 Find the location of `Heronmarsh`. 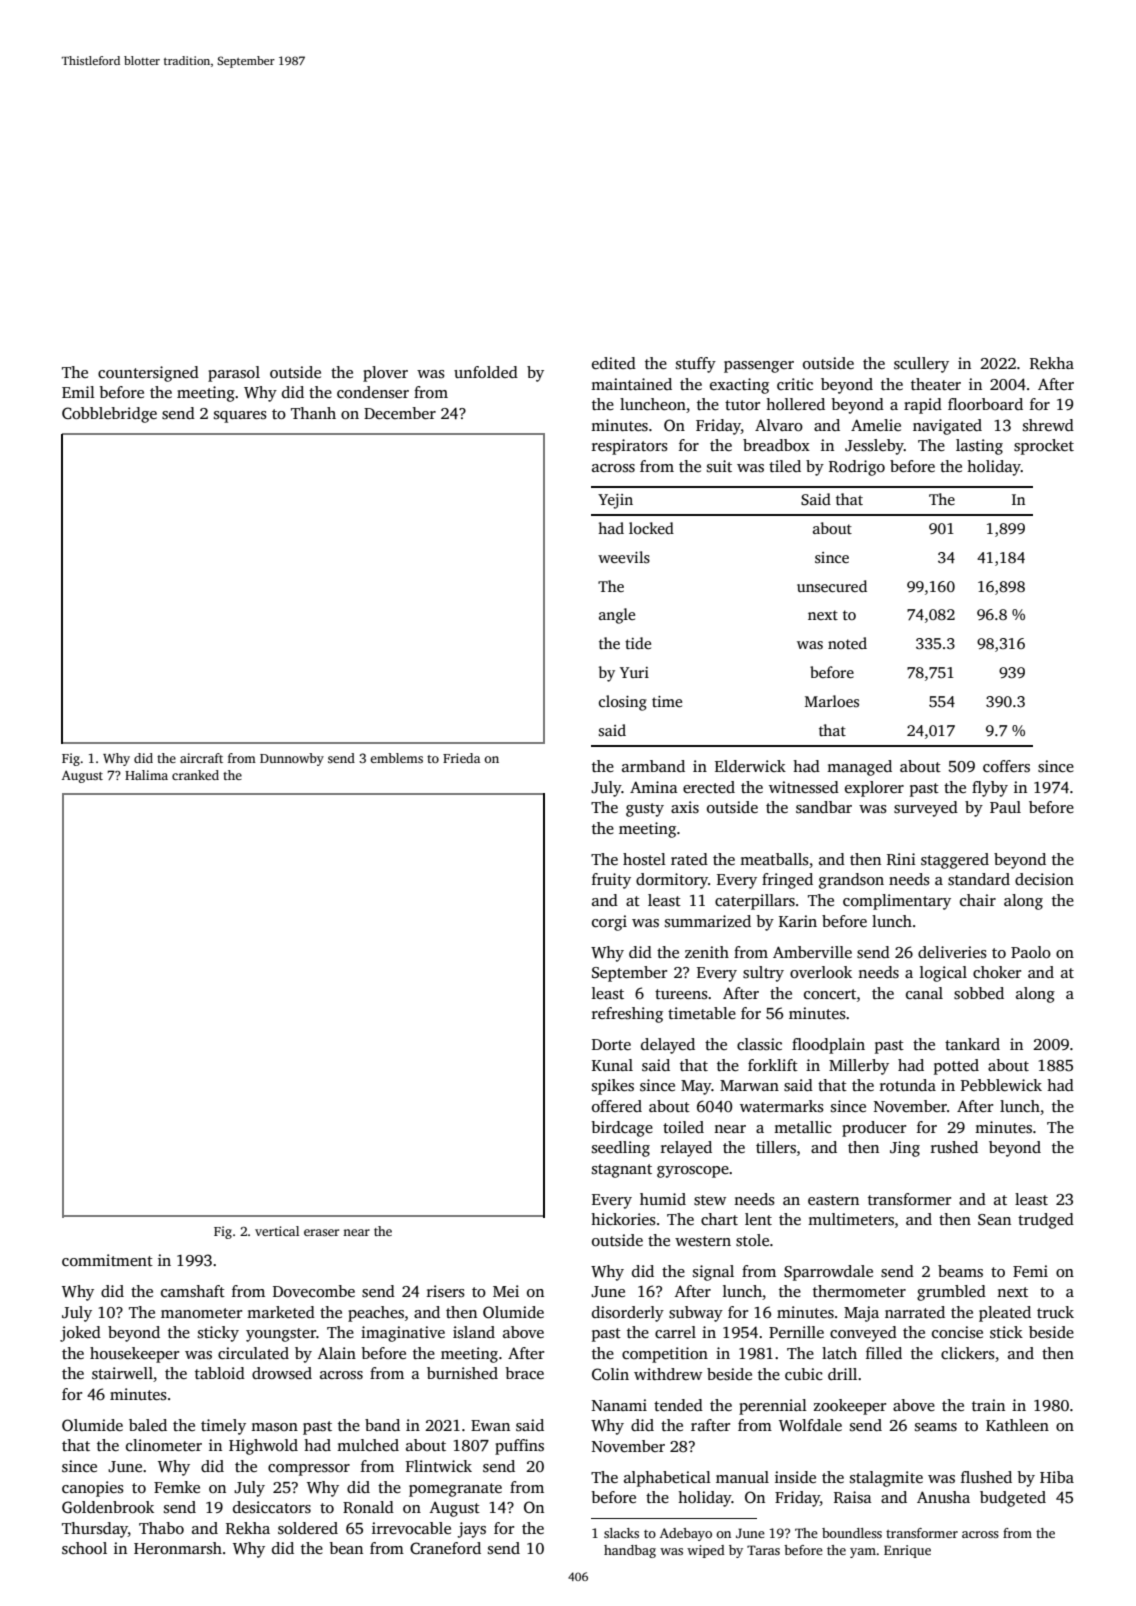

Heronmarsh is located at coordinates (178, 1548).
